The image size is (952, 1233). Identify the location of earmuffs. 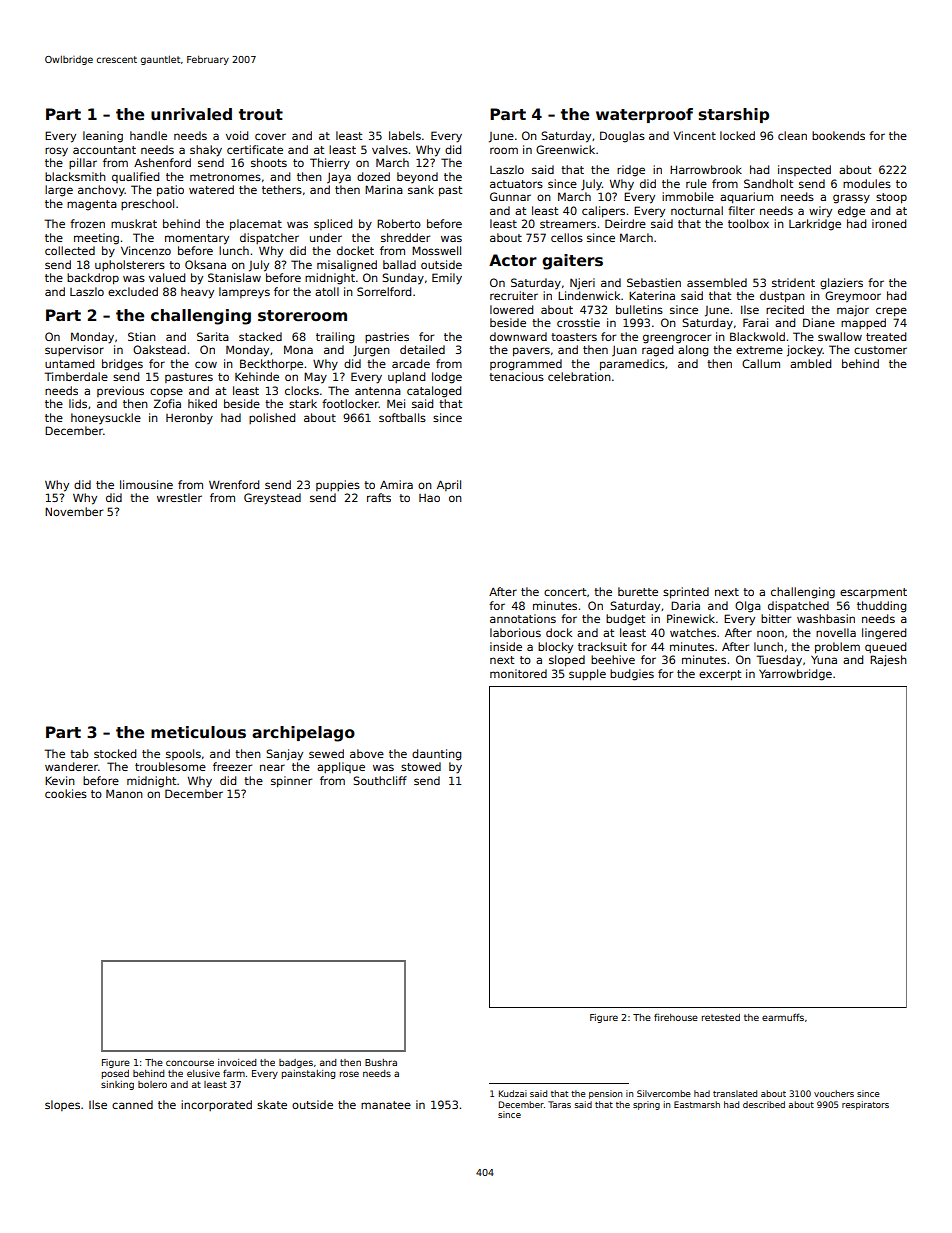
(783, 1017).
